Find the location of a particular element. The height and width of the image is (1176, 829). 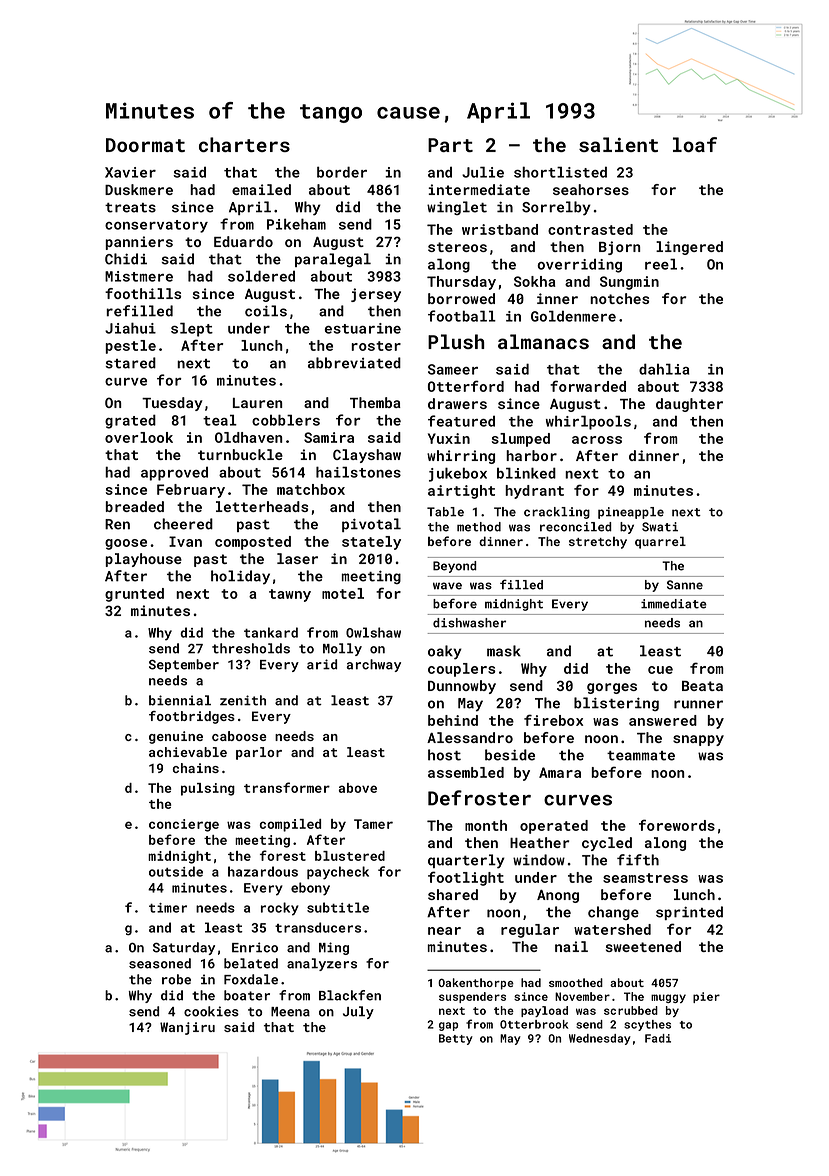

Sameer is located at coordinates (453, 369).
